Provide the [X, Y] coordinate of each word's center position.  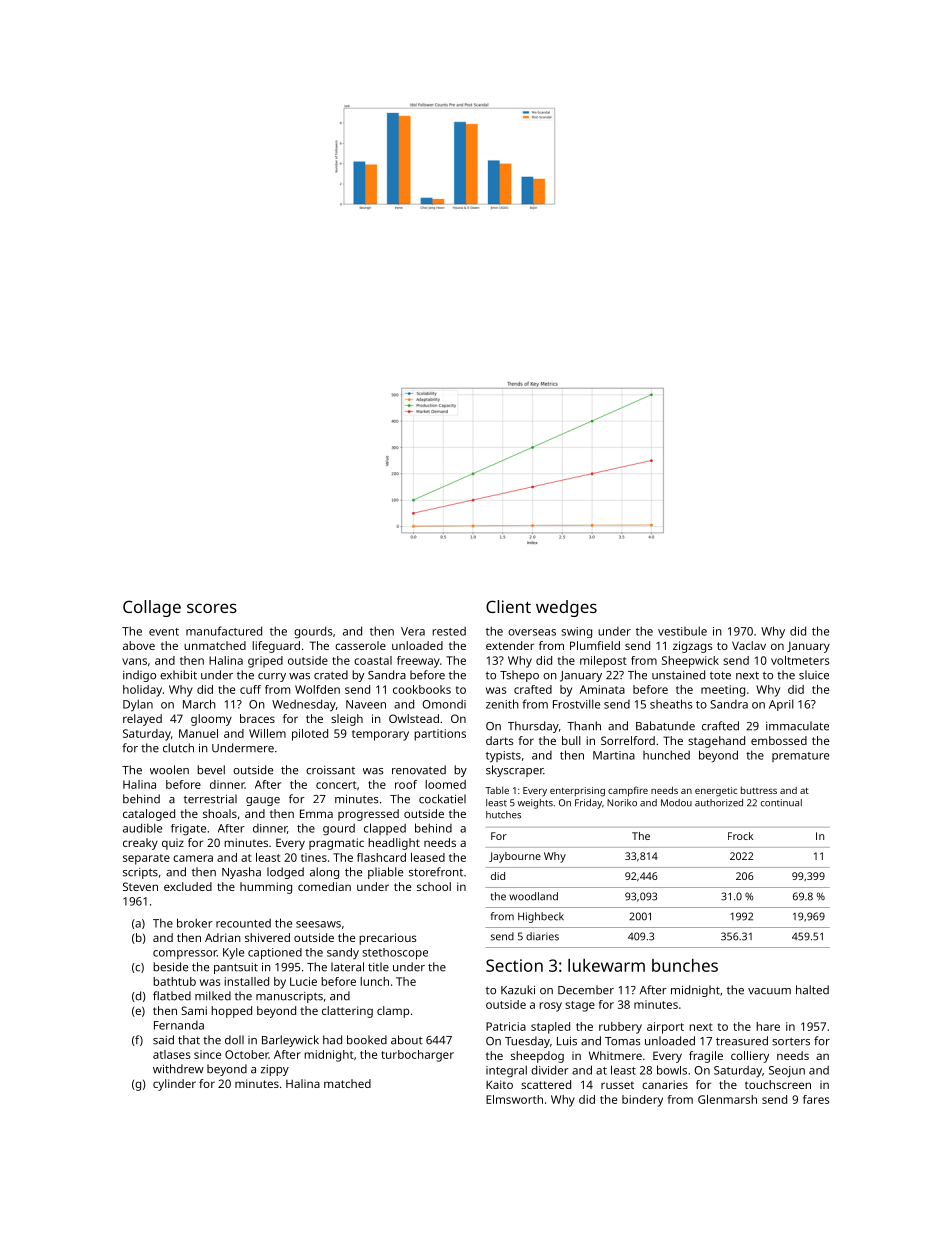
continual [781, 803]
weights [535, 804]
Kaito [499, 1084]
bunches [685, 965]
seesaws [318, 924]
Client [508, 606]
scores [212, 608]
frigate [188, 830]
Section [514, 965]
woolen [169, 770]
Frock [740, 836]
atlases [171, 1054]
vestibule [682, 631]
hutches [503, 815]
